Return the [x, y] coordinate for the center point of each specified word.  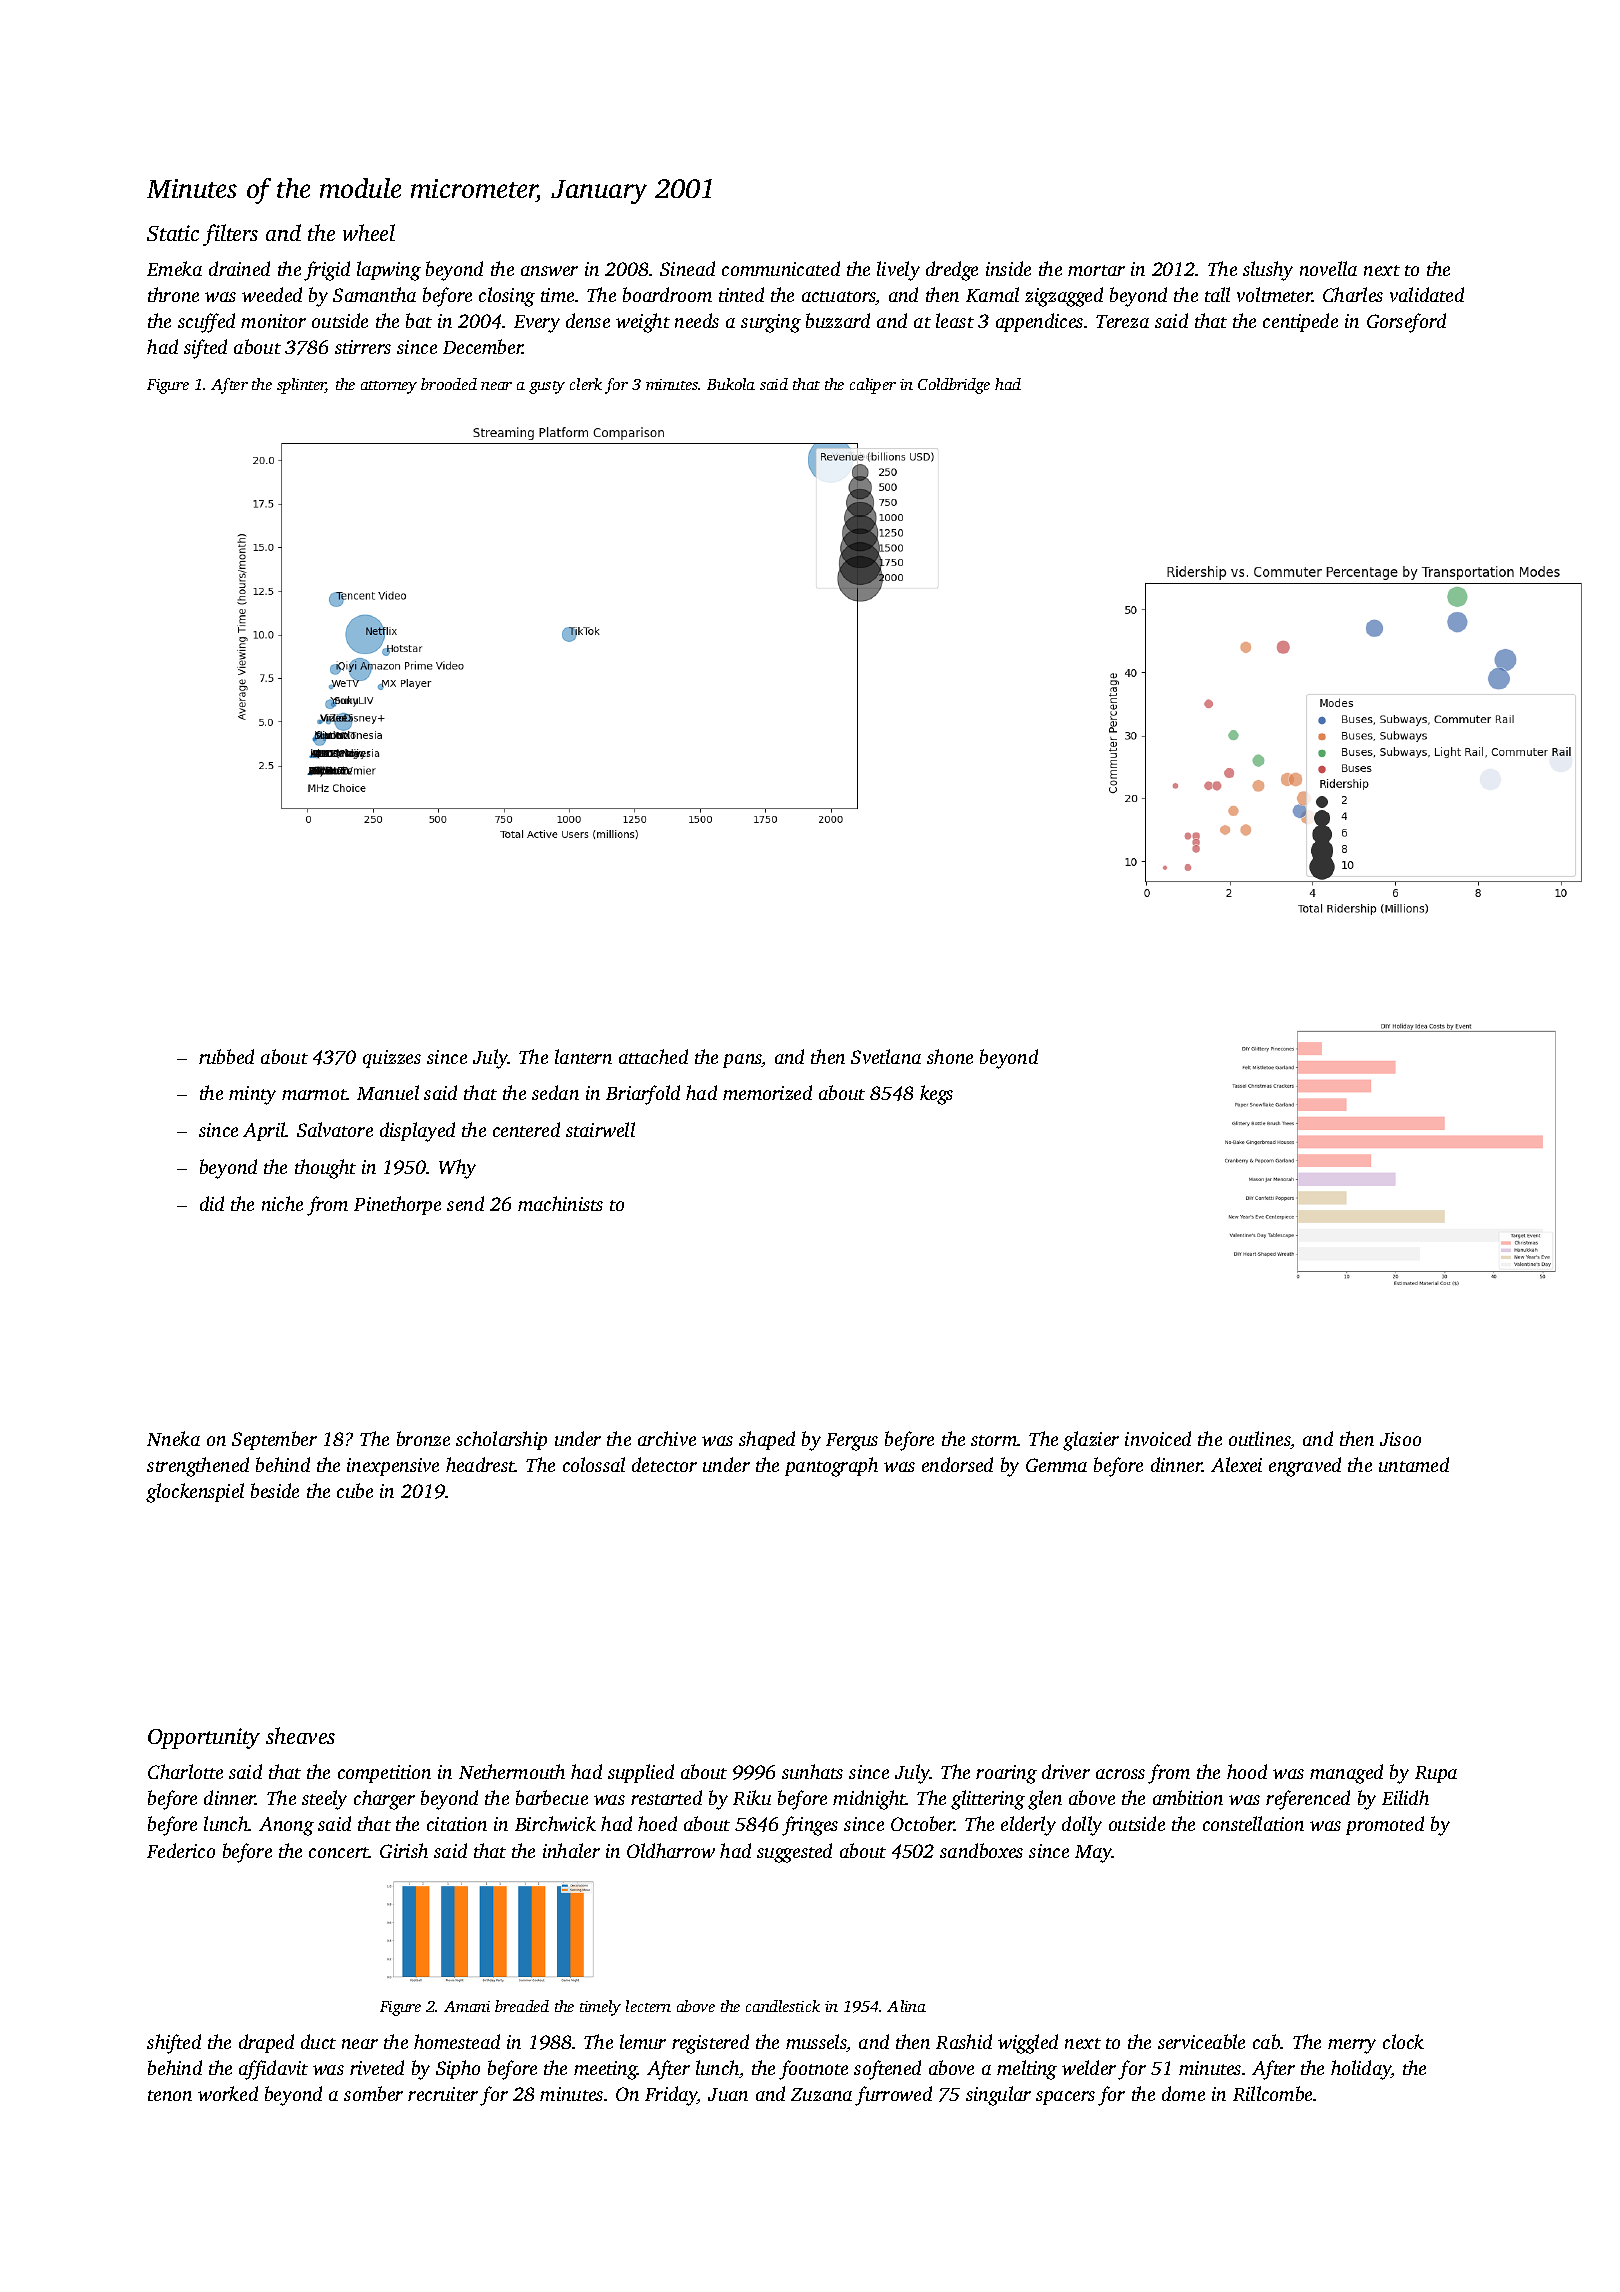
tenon [170, 2095]
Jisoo [1400, 1439]
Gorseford [1406, 323]
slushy [1268, 271]
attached [653, 1056]
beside [275, 1490]
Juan [728, 2094]
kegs [936, 1095]
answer [549, 271]
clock [1403, 2041]
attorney [389, 387]
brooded [449, 384]
